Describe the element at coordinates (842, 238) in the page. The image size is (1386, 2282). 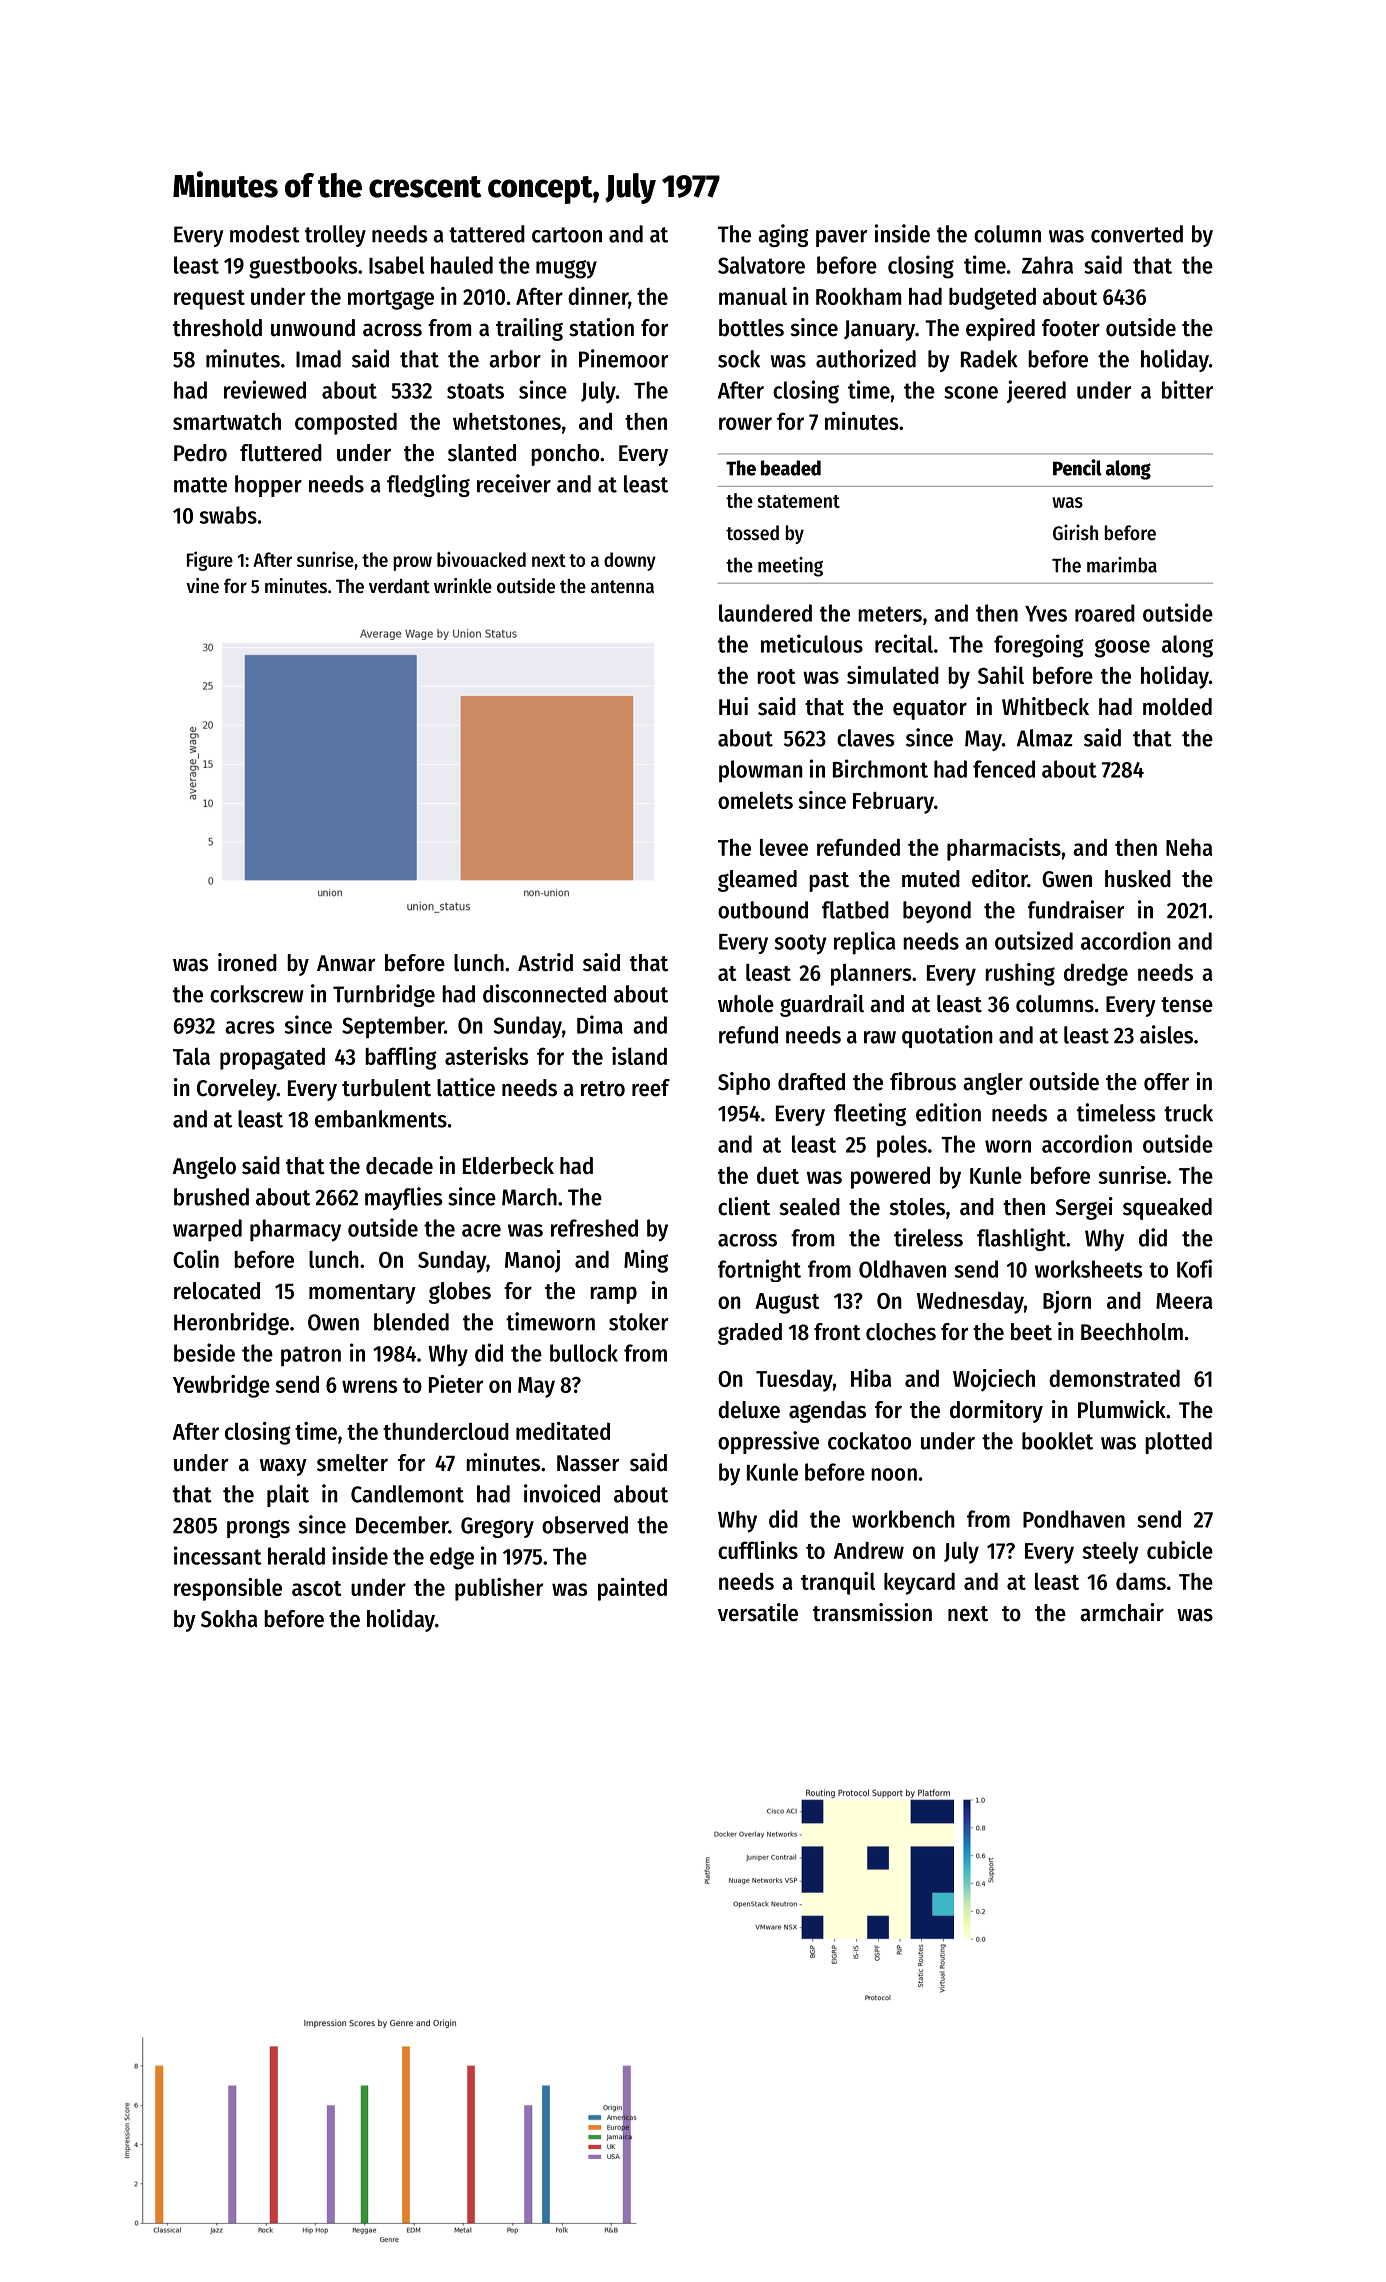
I see `paver` at that location.
